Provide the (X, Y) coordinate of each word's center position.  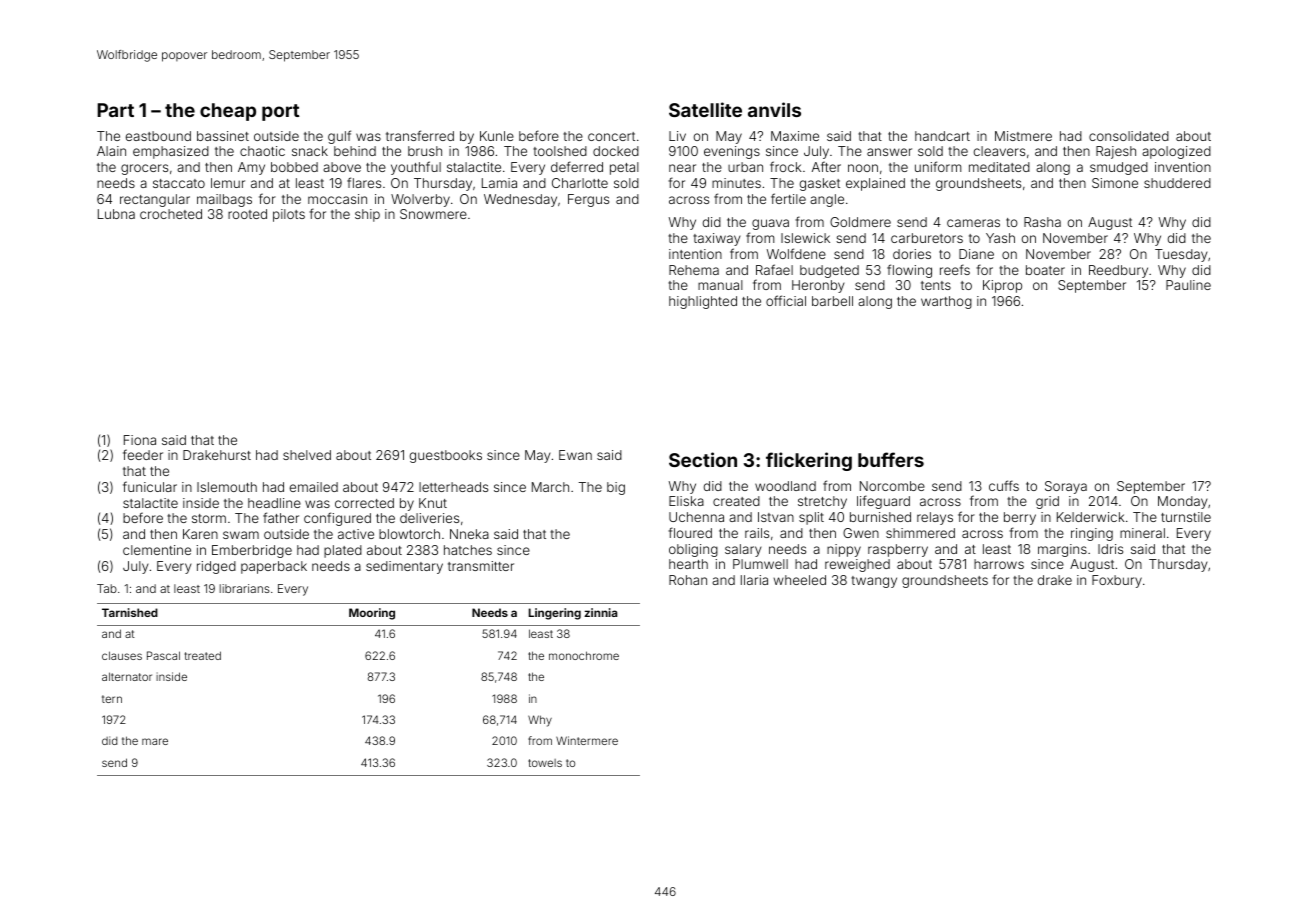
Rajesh (1116, 152)
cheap (228, 112)
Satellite (705, 109)
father (281, 517)
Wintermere (587, 740)
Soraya (1066, 487)
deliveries (429, 518)
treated (203, 655)
